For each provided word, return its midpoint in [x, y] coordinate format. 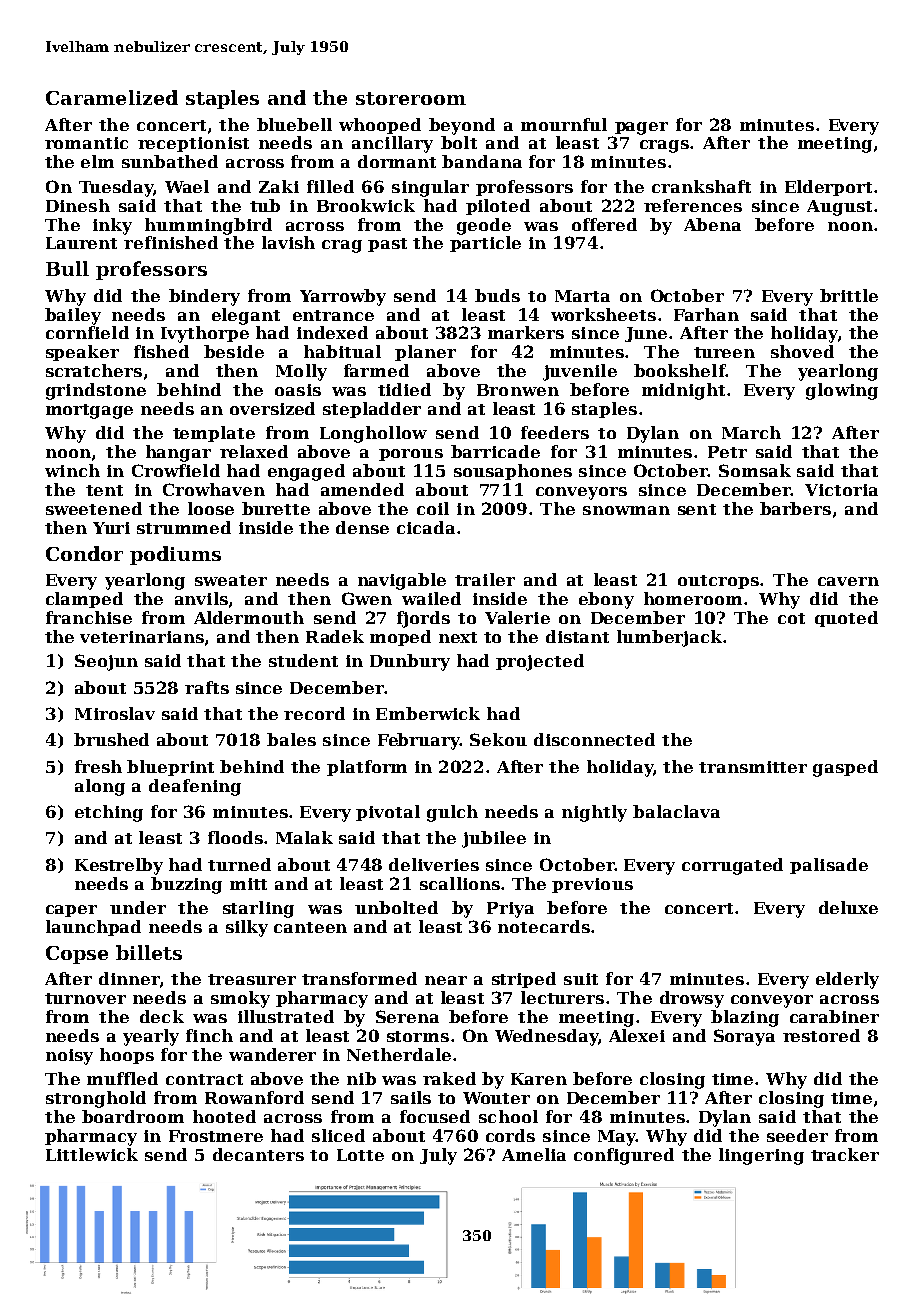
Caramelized [112, 97]
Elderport [828, 188]
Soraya [744, 1037]
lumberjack [669, 638]
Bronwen [518, 390]
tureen [724, 352]
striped [524, 980]
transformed [359, 978]
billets [149, 952]
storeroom [411, 98]
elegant [246, 316]
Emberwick [428, 713]
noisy [69, 1057]
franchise [89, 617]
